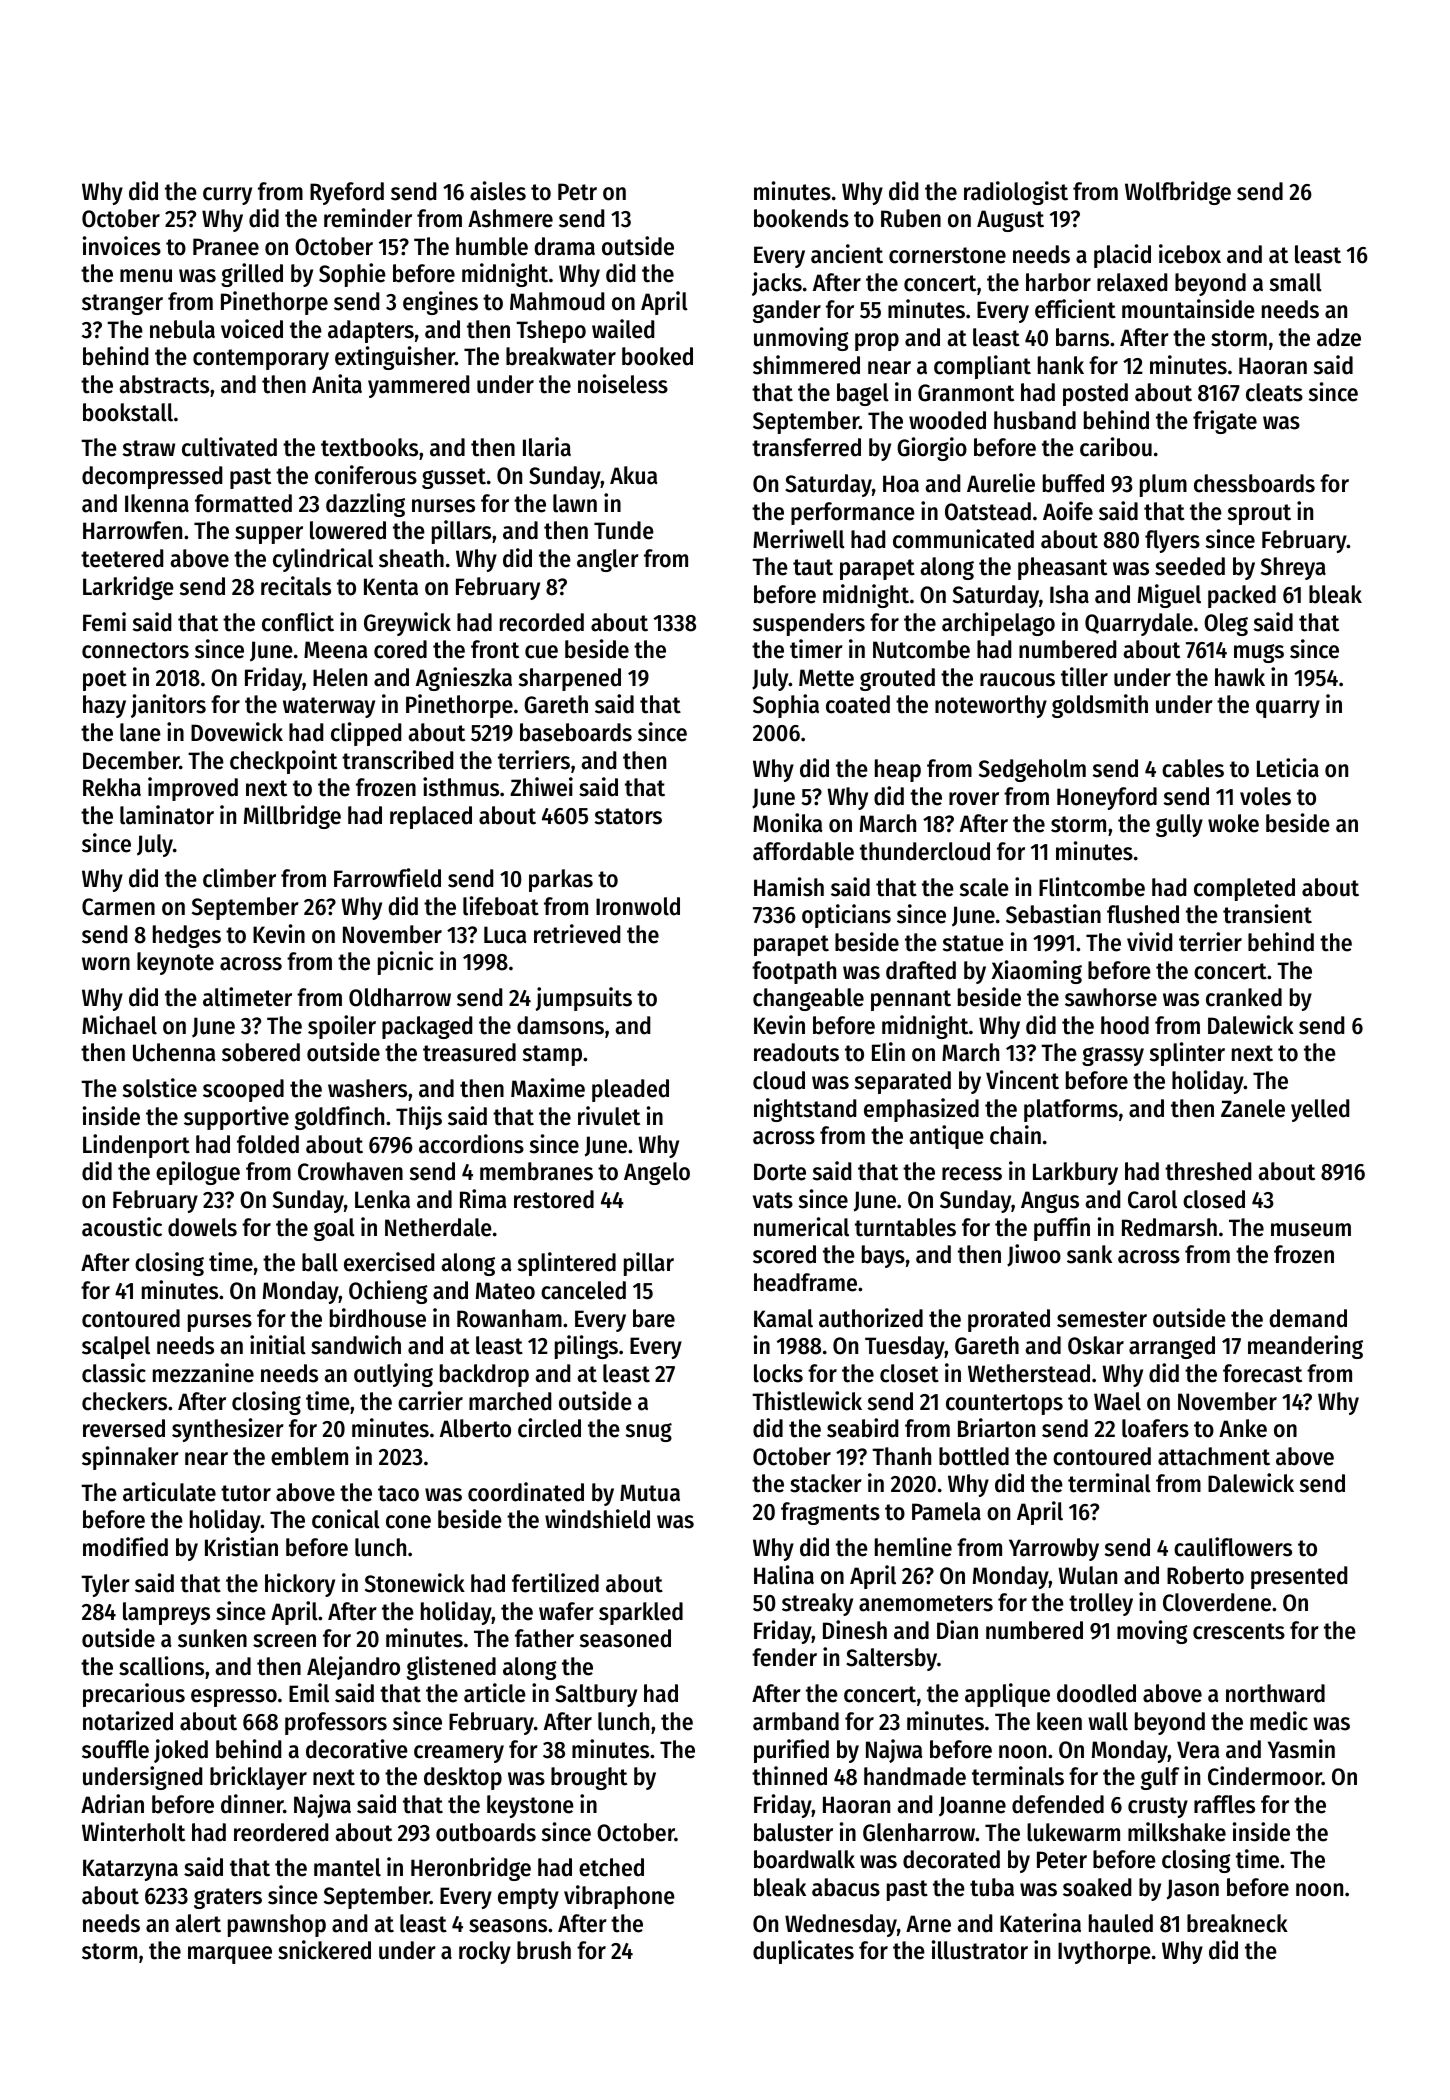  I want to click on snickered, so click(324, 1950).
